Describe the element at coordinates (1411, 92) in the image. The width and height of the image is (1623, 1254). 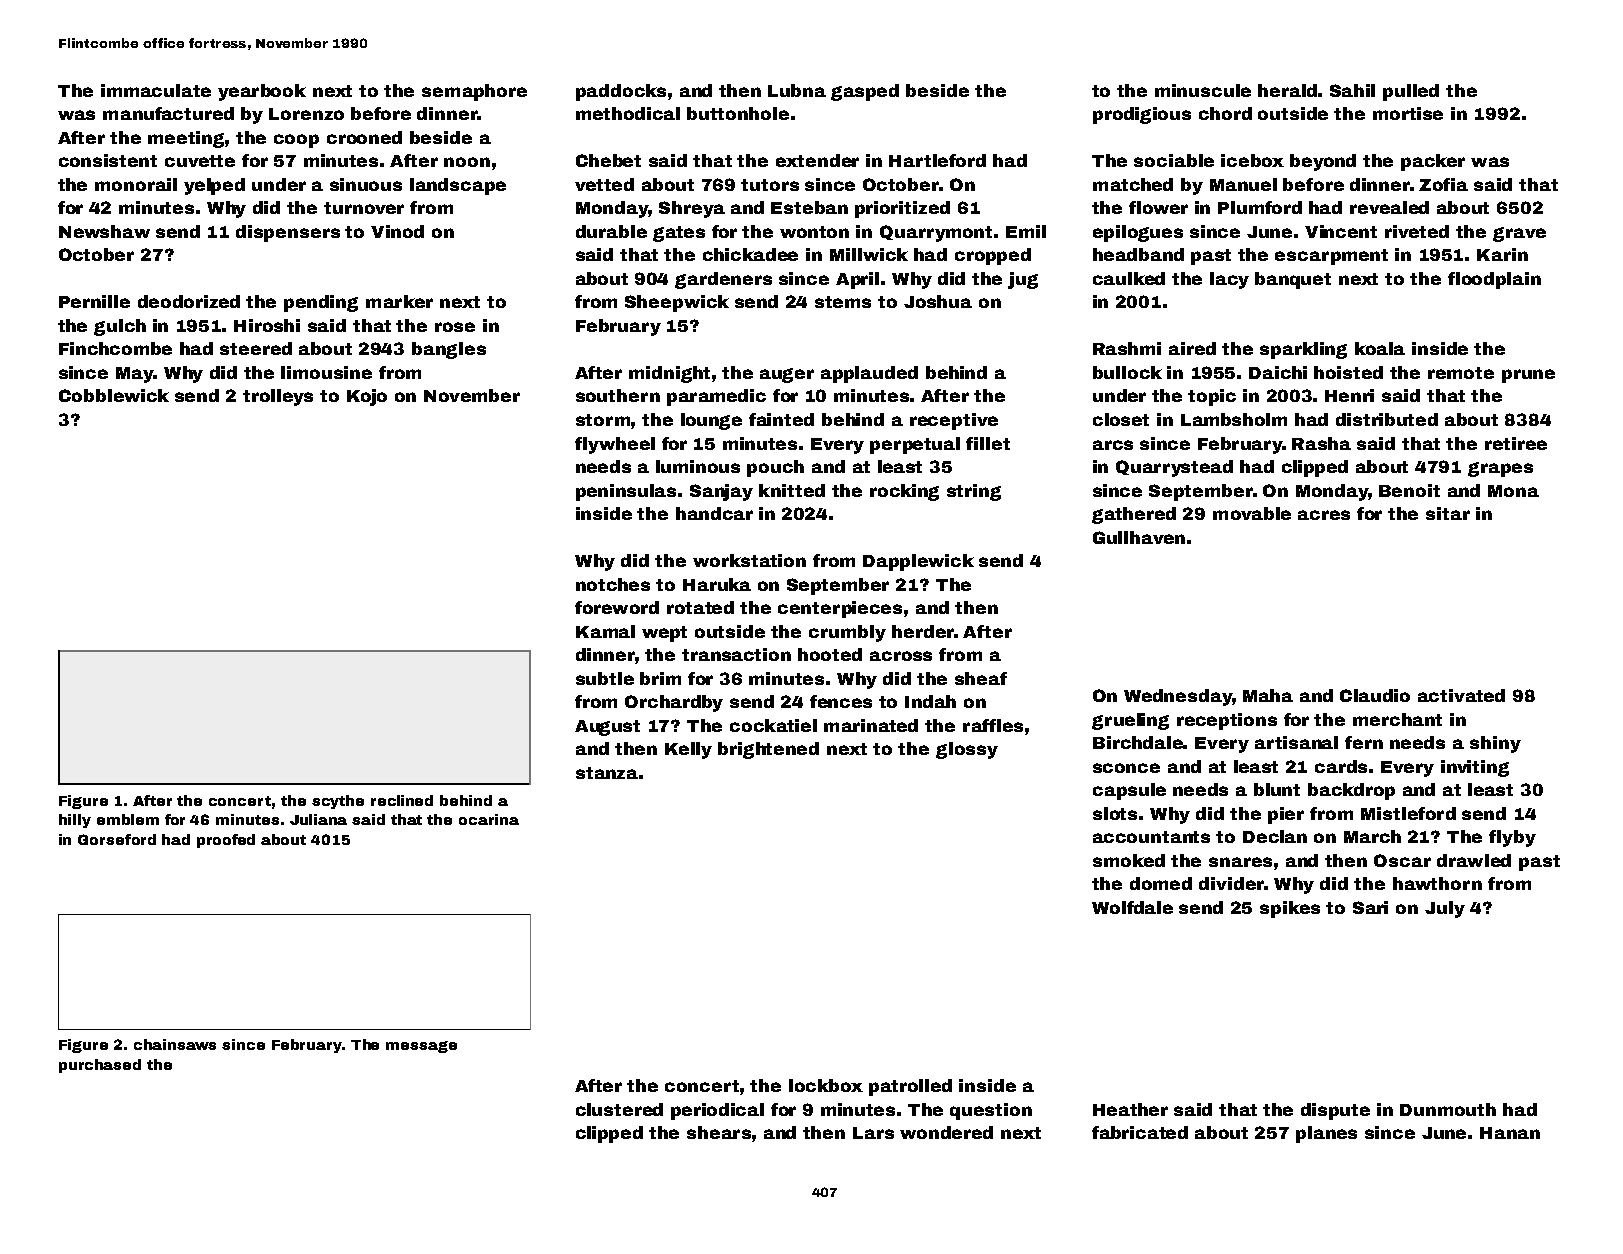
I see `pulled` at that location.
